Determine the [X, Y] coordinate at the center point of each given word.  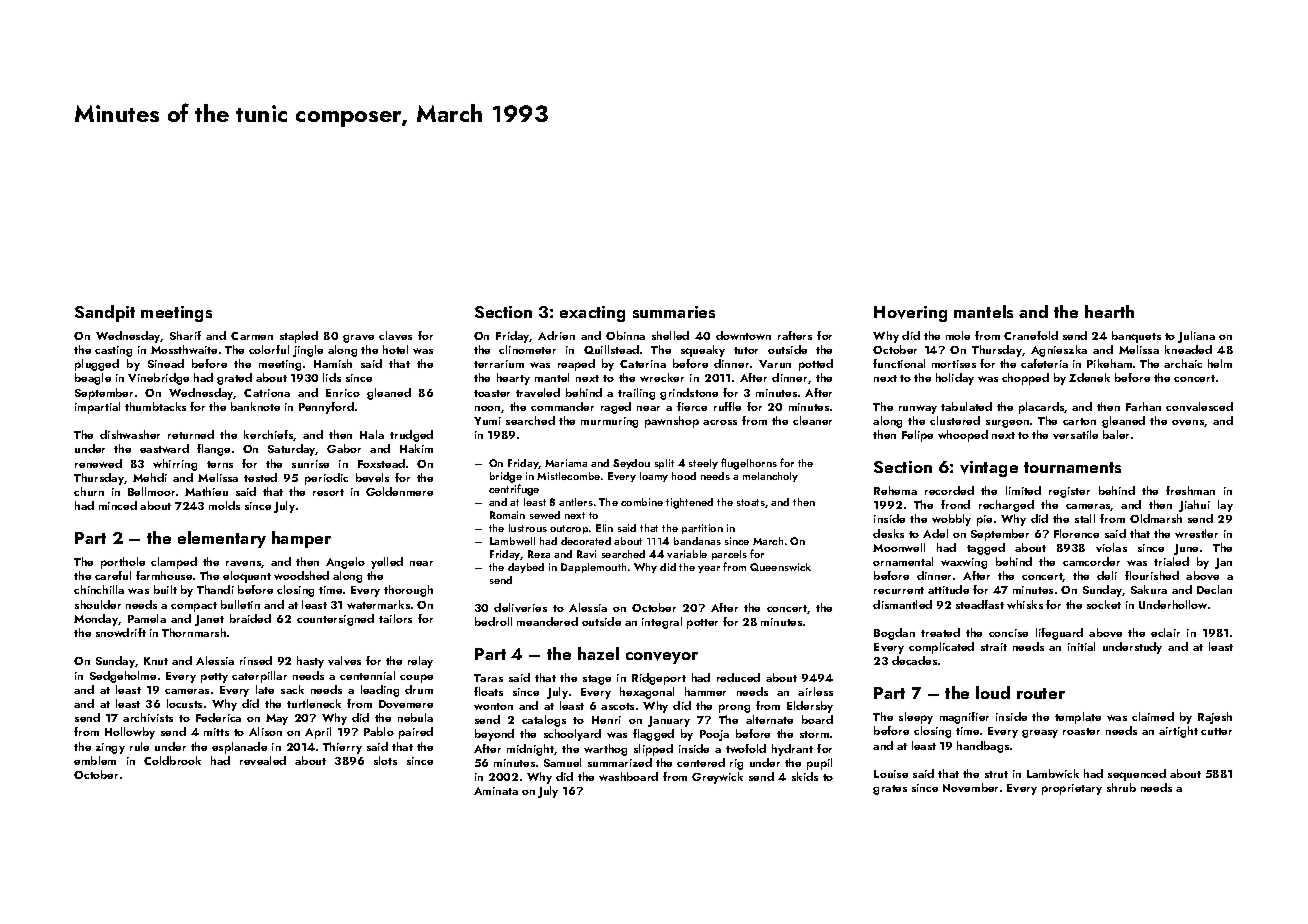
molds [224, 505]
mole [958, 335]
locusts [184, 703]
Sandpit [105, 313]
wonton [493, 706]
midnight [530, 750]
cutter [1216, 731]
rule [139, 746]
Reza [539, 554]
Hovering [910, 314]
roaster [1081, 731]
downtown [743, 335]
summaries [674, 312]
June [1186, 549]
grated [234, 379]
